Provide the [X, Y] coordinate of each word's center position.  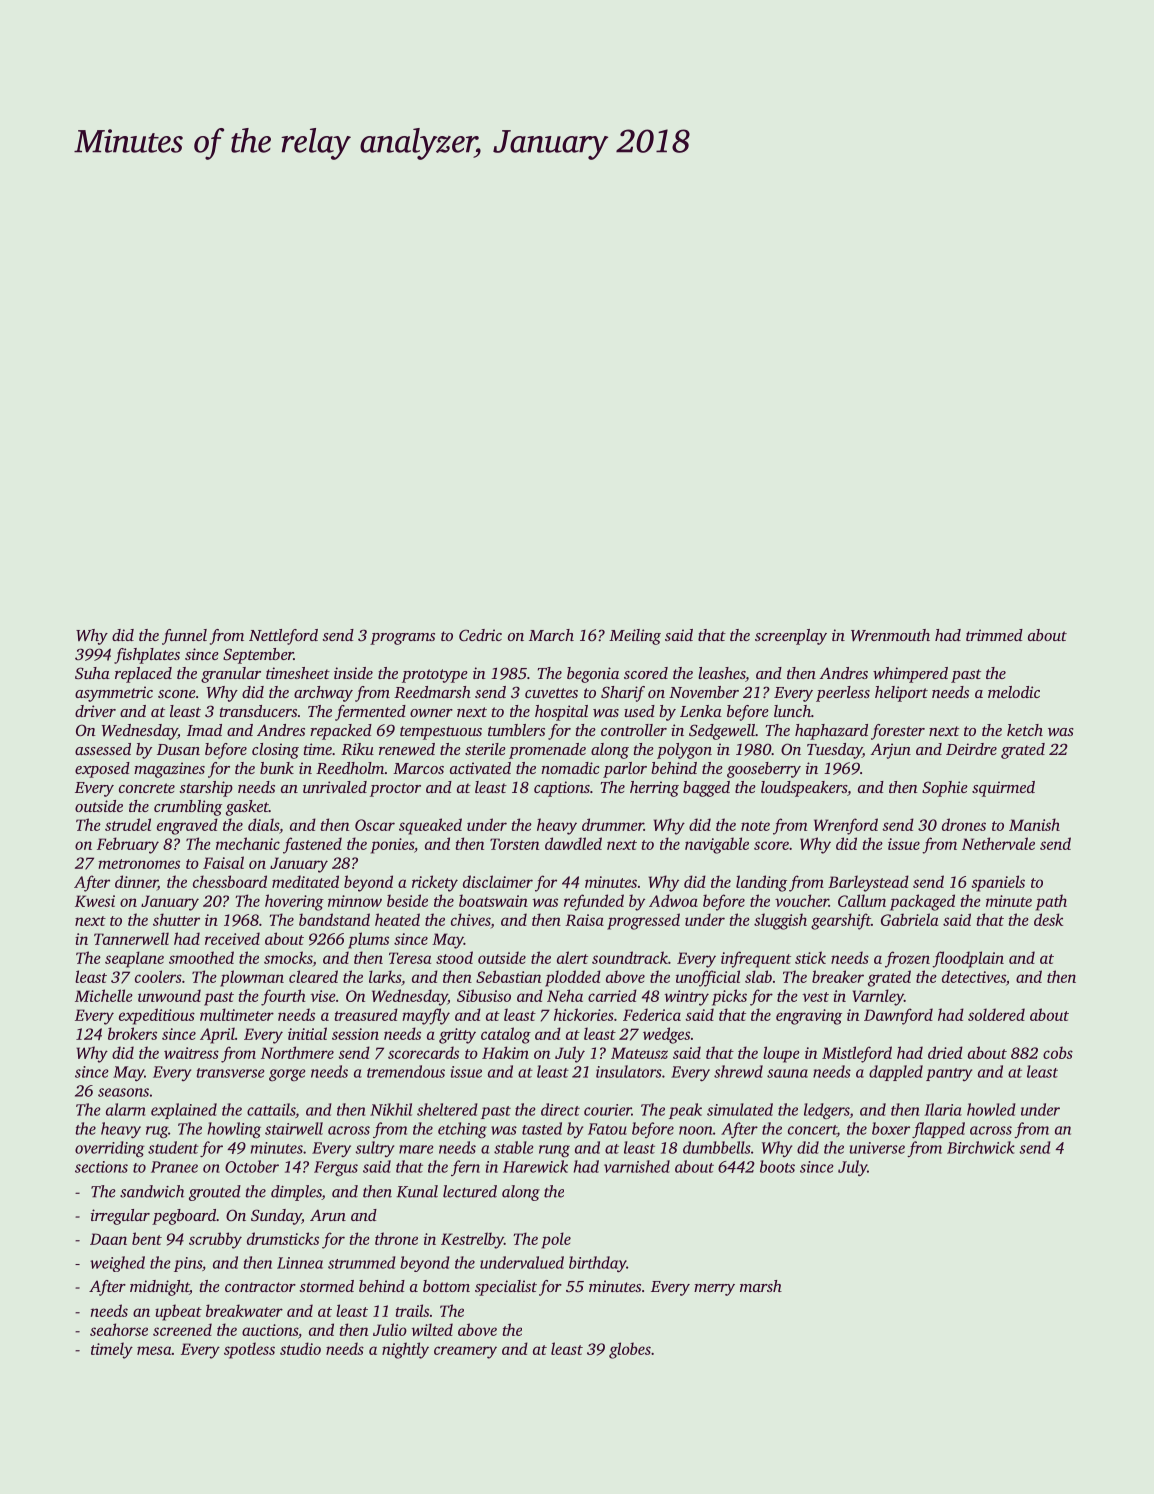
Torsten [514, 844]
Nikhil [391, 1109]
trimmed [994, 635]
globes [630, 1350]
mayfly [426, 1016]
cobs [1058, 1052]
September [258, 656]
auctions [270, 1330]
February [128, 845]
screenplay [791, 637]
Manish [1034, 824]
